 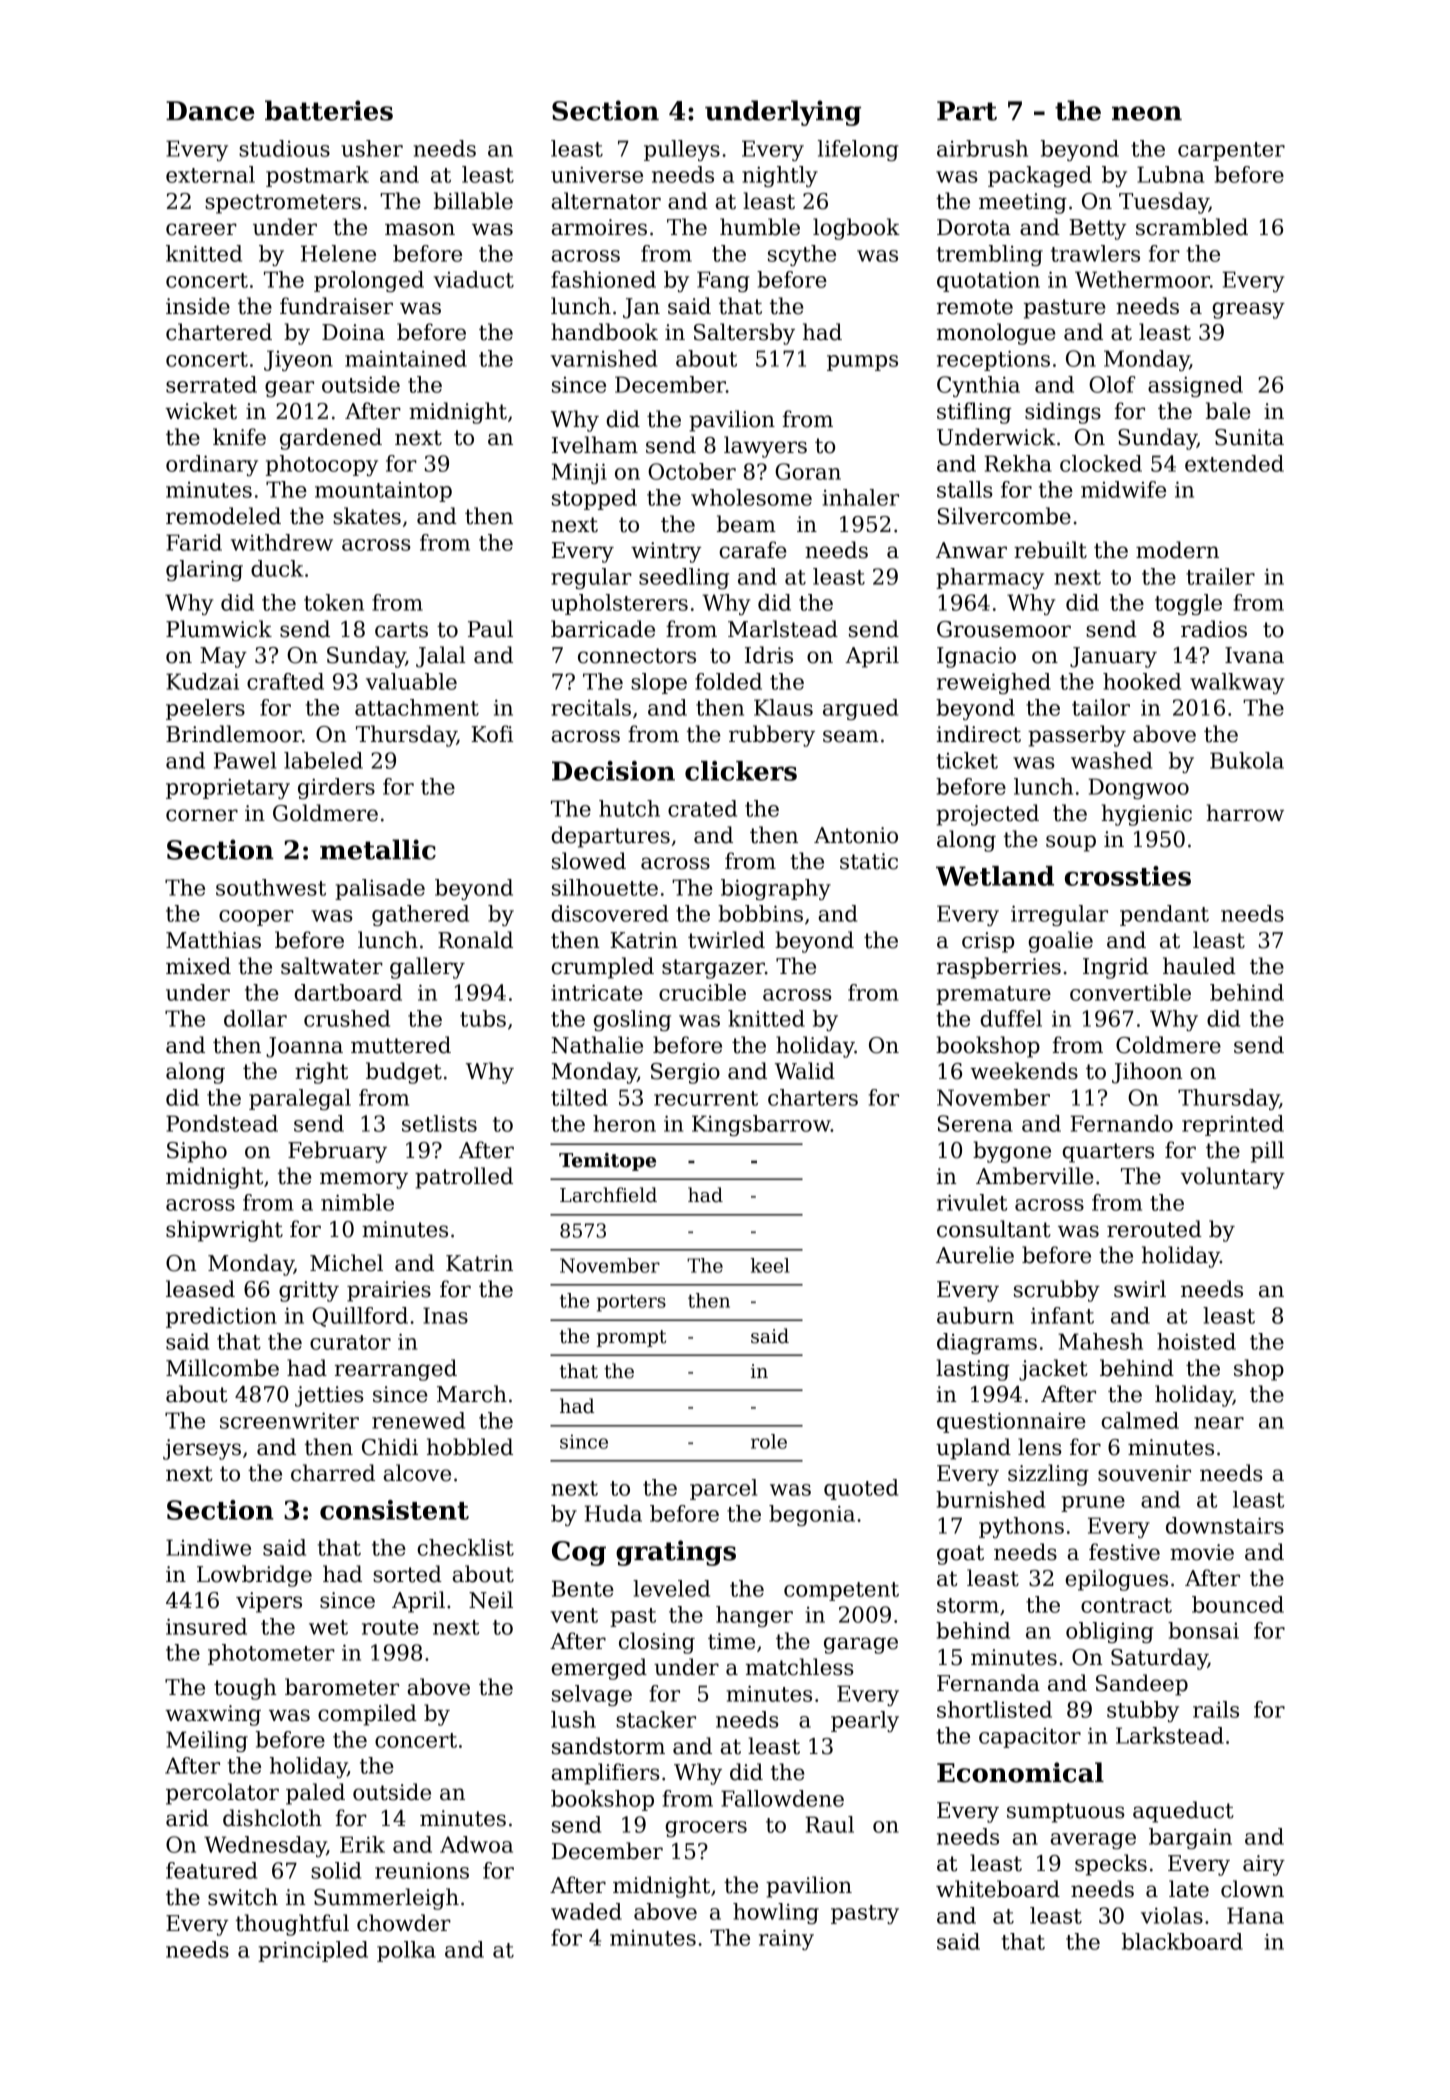 What do you see at coordinates (744, 334) in the page?
I see `Saltersby` at bounding box center [744, 334].
